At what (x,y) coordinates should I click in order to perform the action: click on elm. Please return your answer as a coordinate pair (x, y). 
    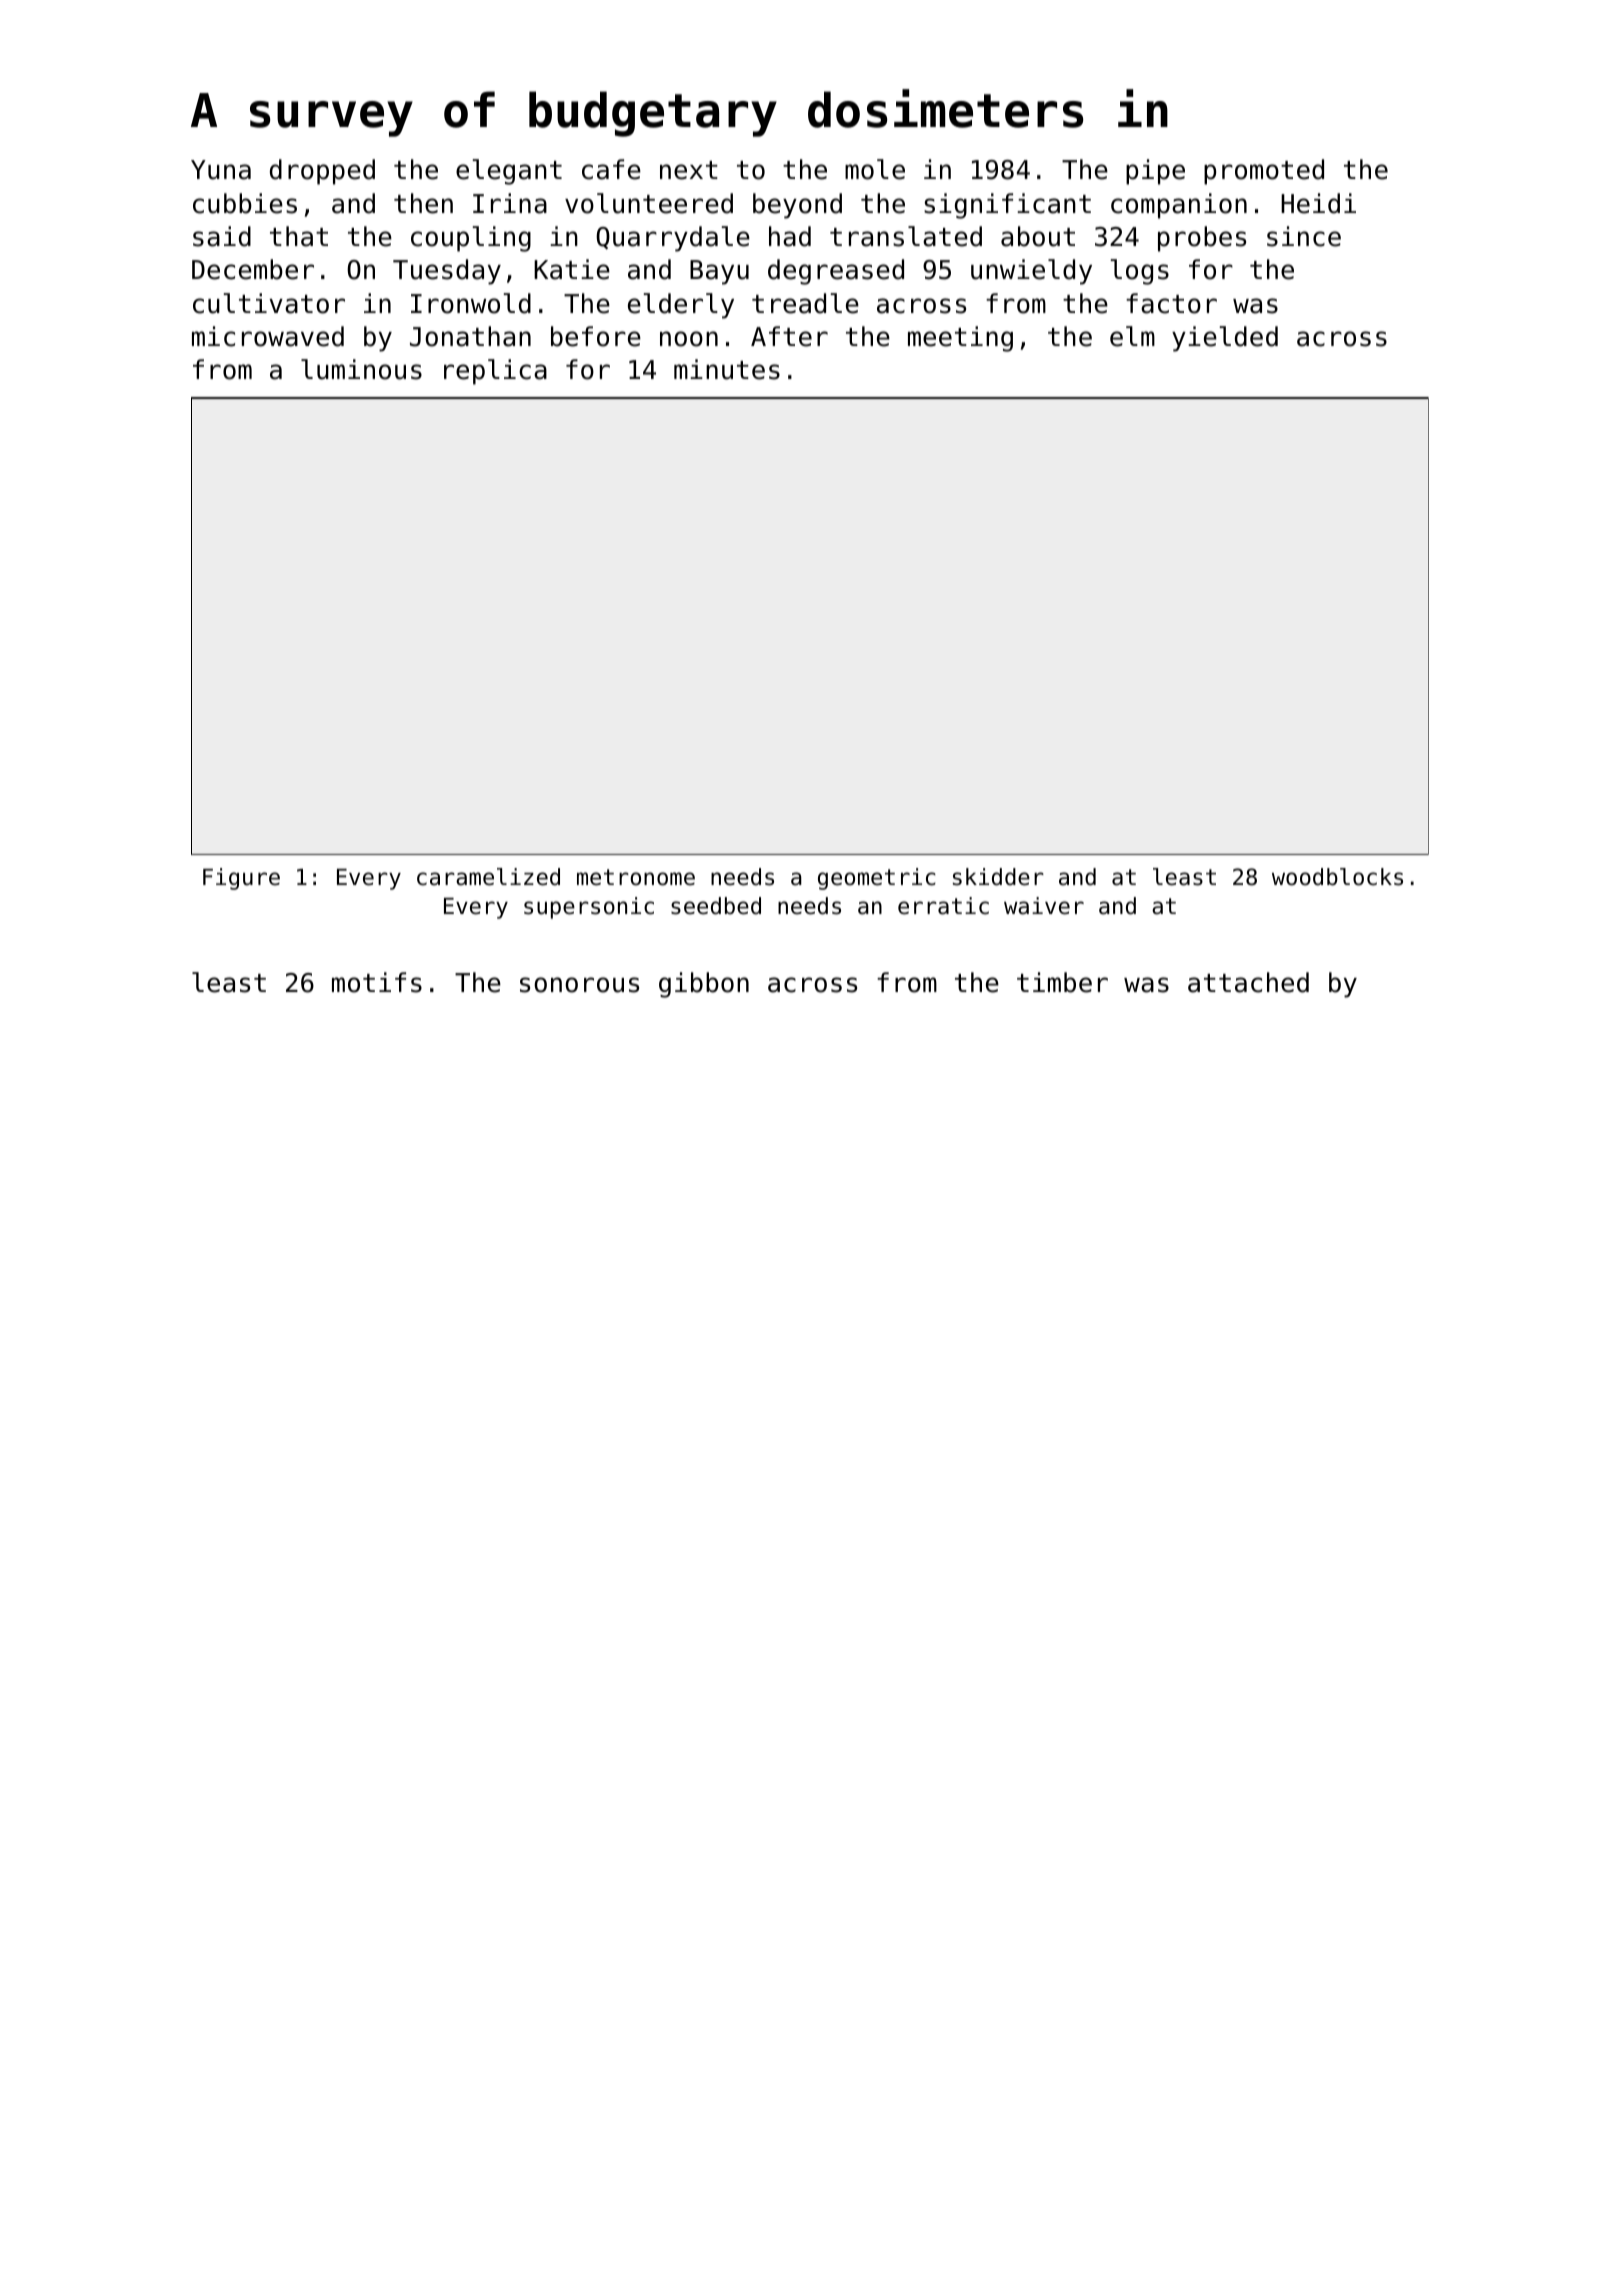
    Looking at the image, I should click on (1132, 336).
